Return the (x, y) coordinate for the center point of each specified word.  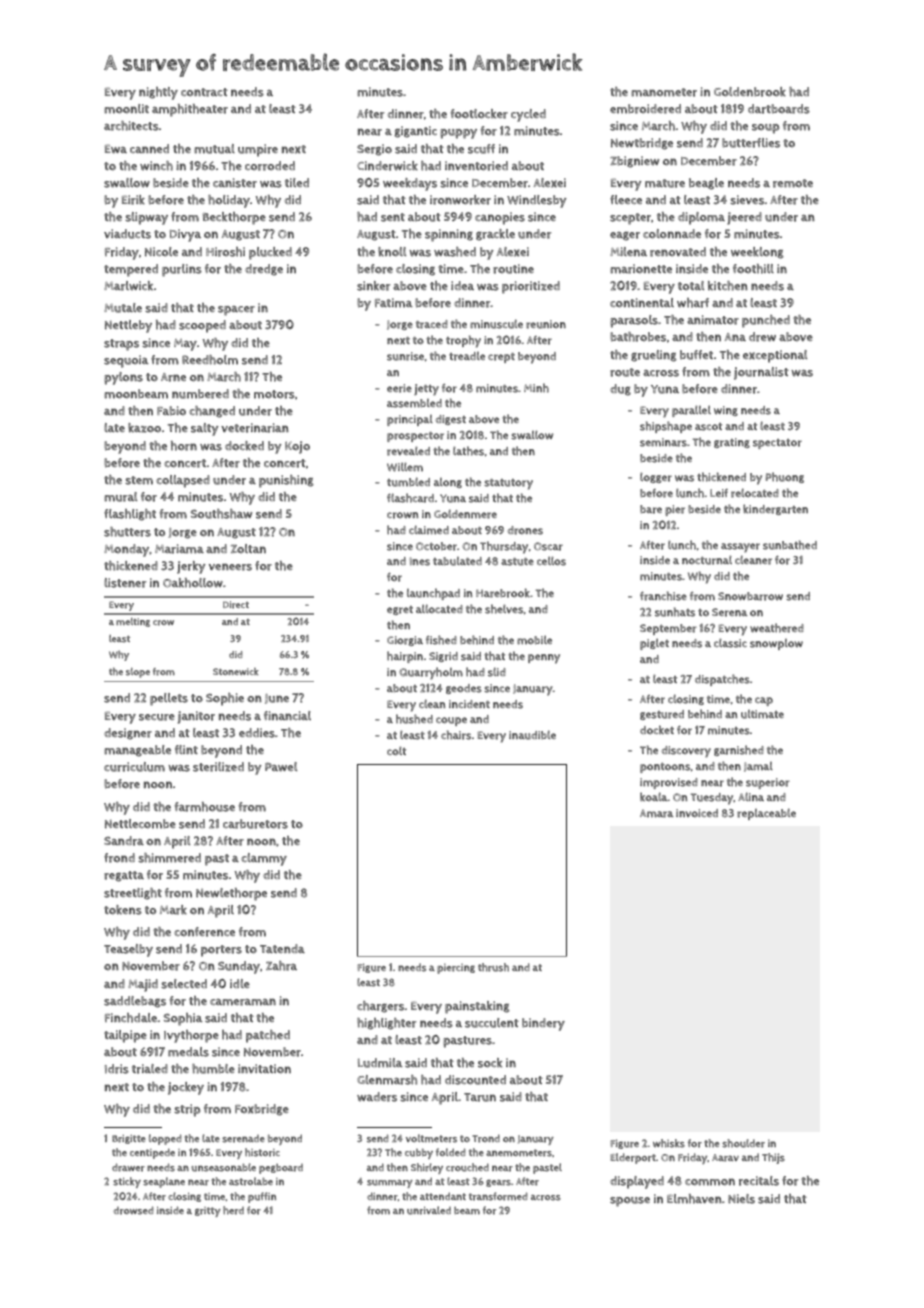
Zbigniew (635, 162)
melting (133, 622)
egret (400, 610)
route (625, 372)
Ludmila (380, 1063)
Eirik (133, 200)
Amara (657, 813)
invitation (264, 1069)
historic (262, 1152)
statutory (508, 484)
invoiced (697, 813)
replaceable (766, 814)
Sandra (124, 841)
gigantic (415, 132)
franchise (663, 596)
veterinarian (255, 428)
